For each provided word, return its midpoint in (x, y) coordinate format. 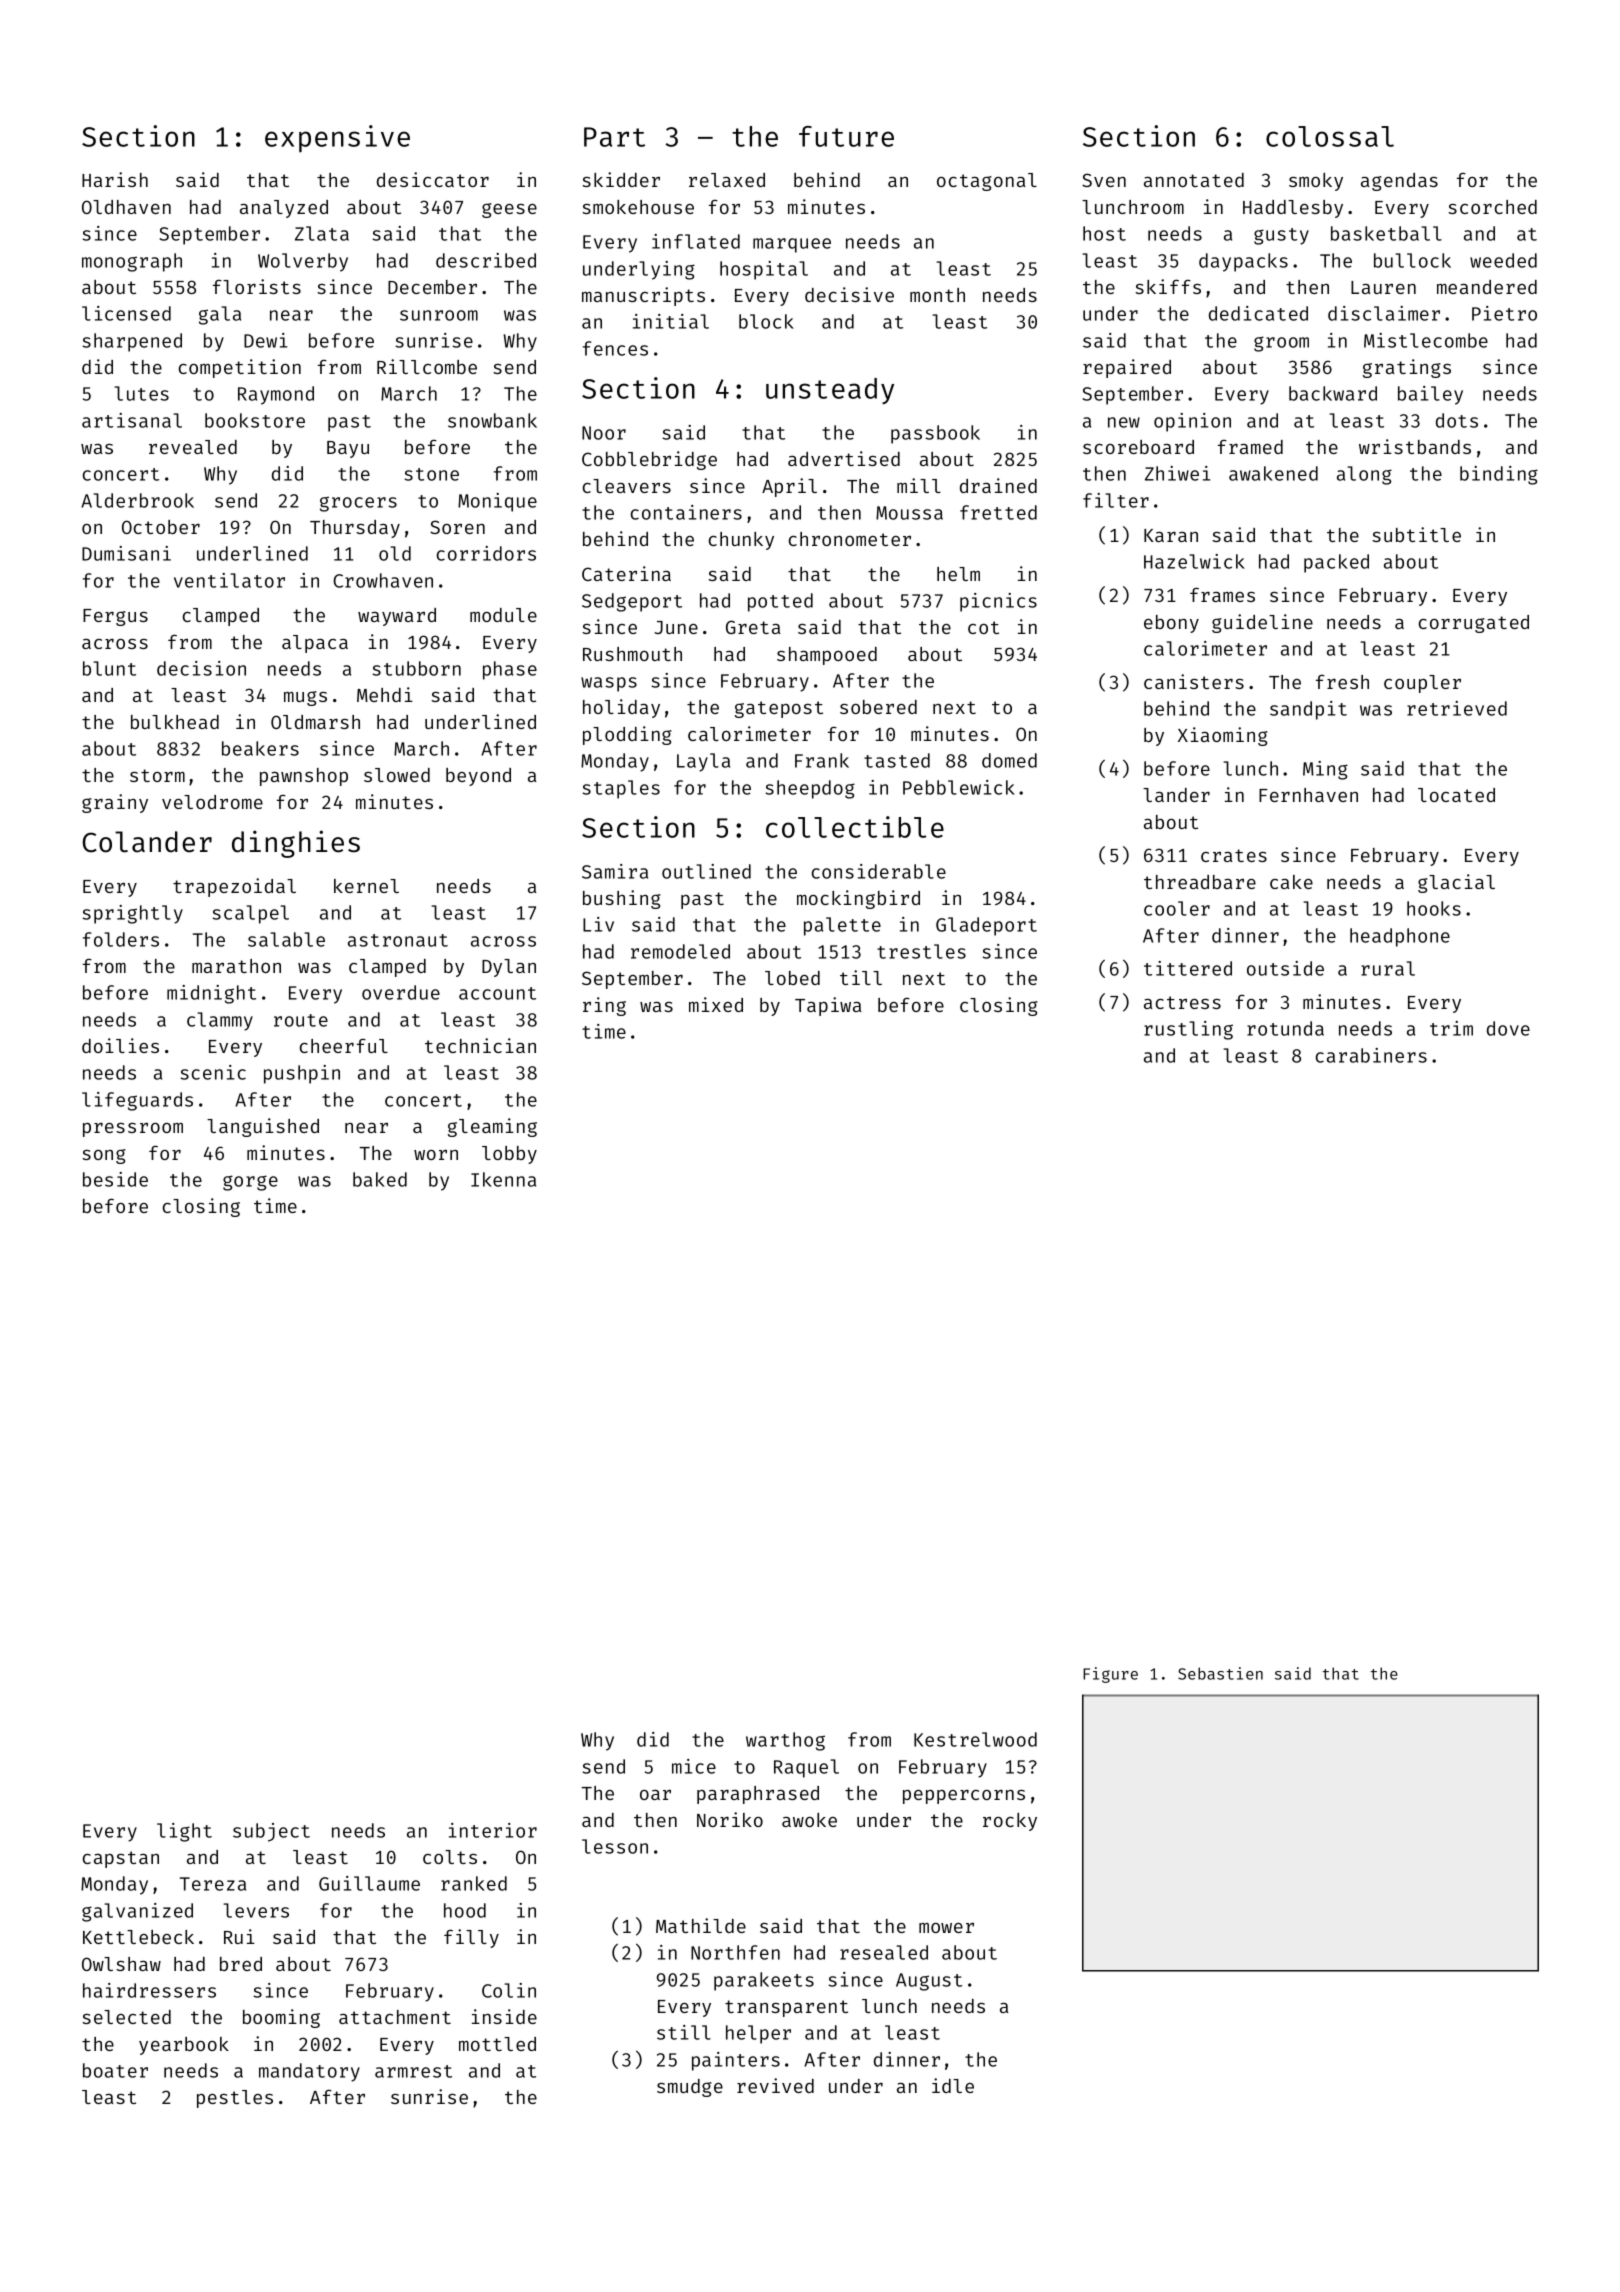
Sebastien (1220, 1673)
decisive (849, 294)
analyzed (284, 209)
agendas (1399, 182)
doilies (120, 1045)
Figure (1110, 1675)
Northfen (735, 1952)
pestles (235, 2099)
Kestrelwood (975, 1739)
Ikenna (503, 1179)
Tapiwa (828, 1006)
